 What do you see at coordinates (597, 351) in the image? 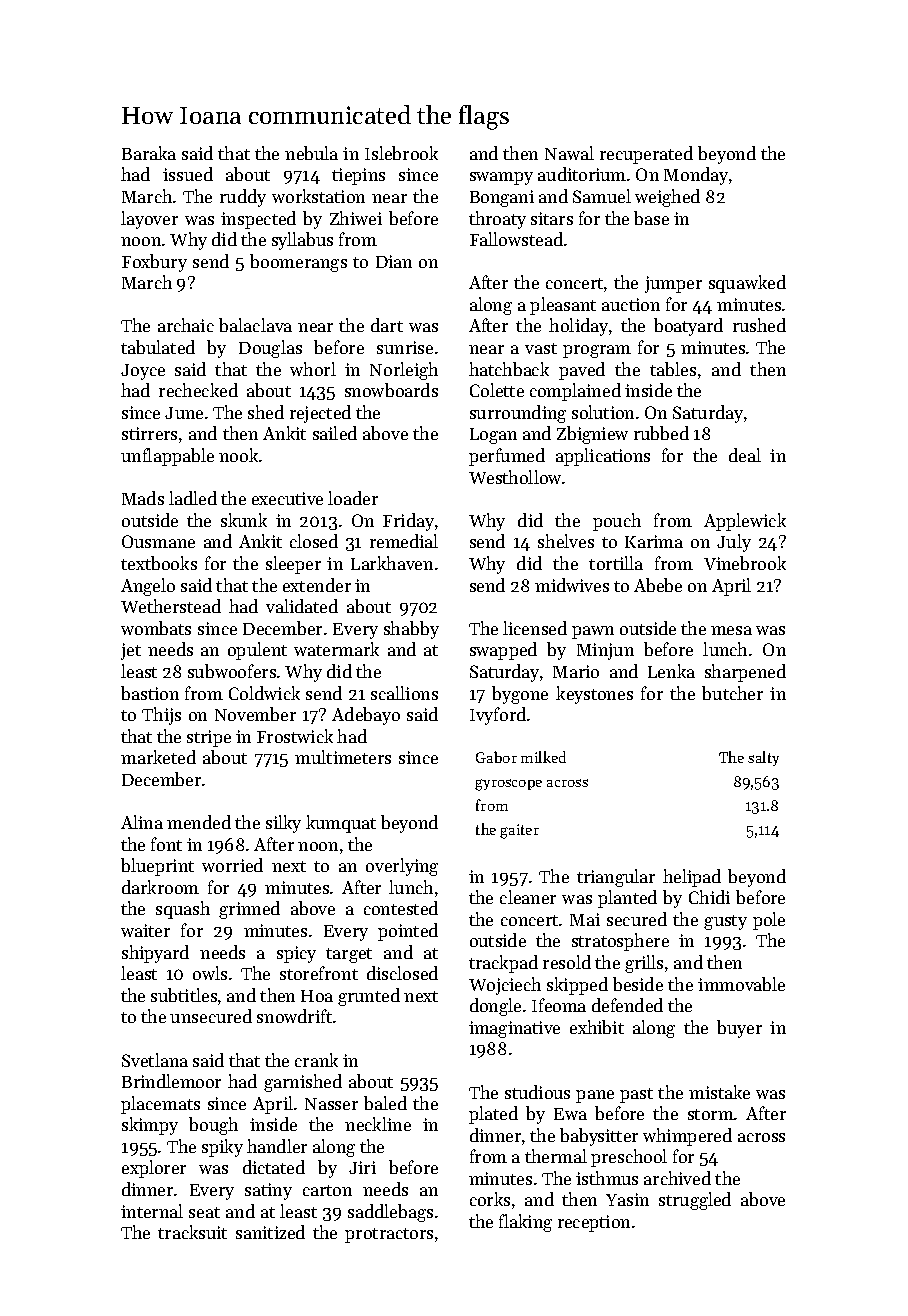
I see `program` at bounding box center [597, 351].
